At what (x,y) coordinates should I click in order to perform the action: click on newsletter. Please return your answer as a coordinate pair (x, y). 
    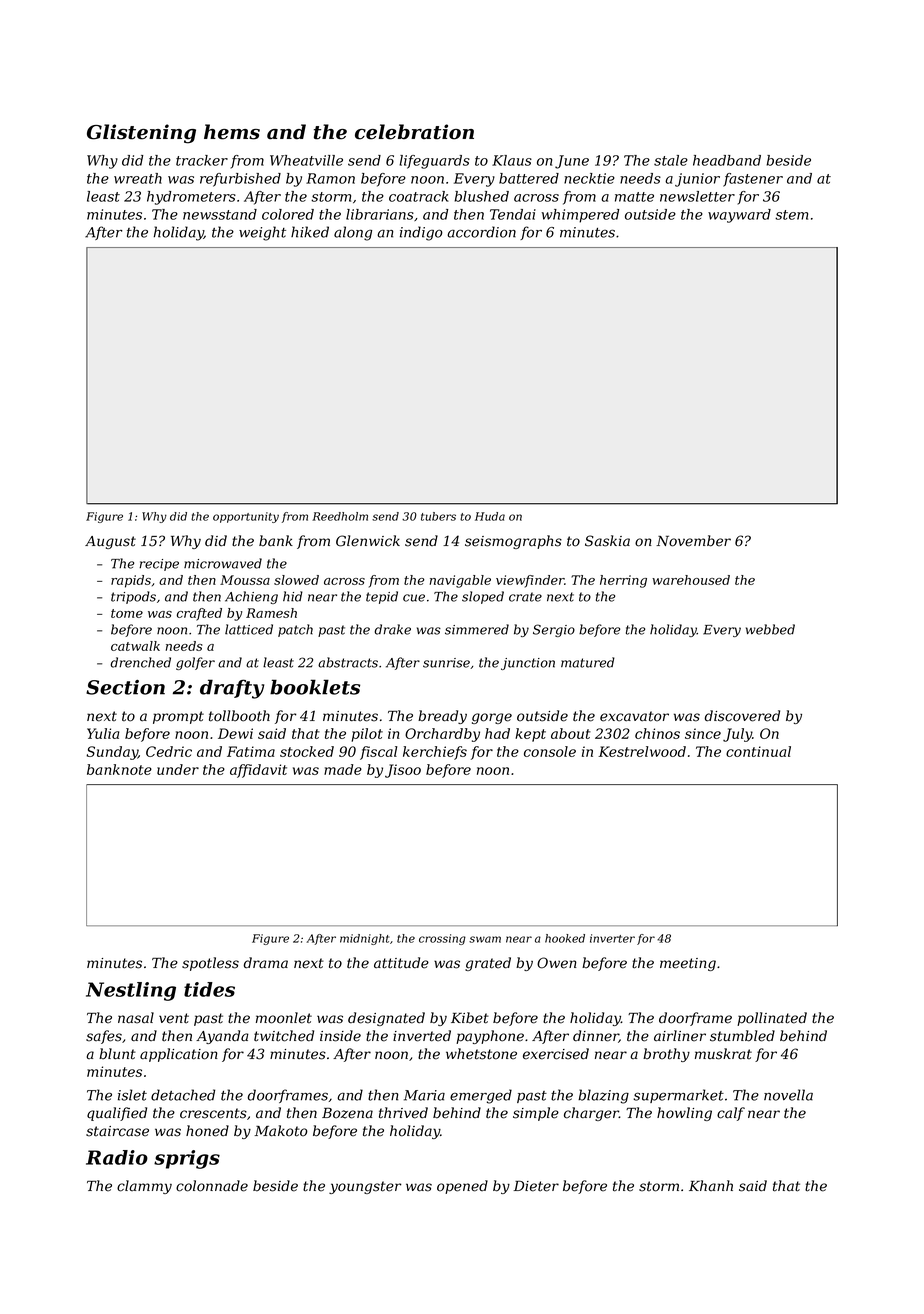
    Looking at the image, I should click on (697, 196).
